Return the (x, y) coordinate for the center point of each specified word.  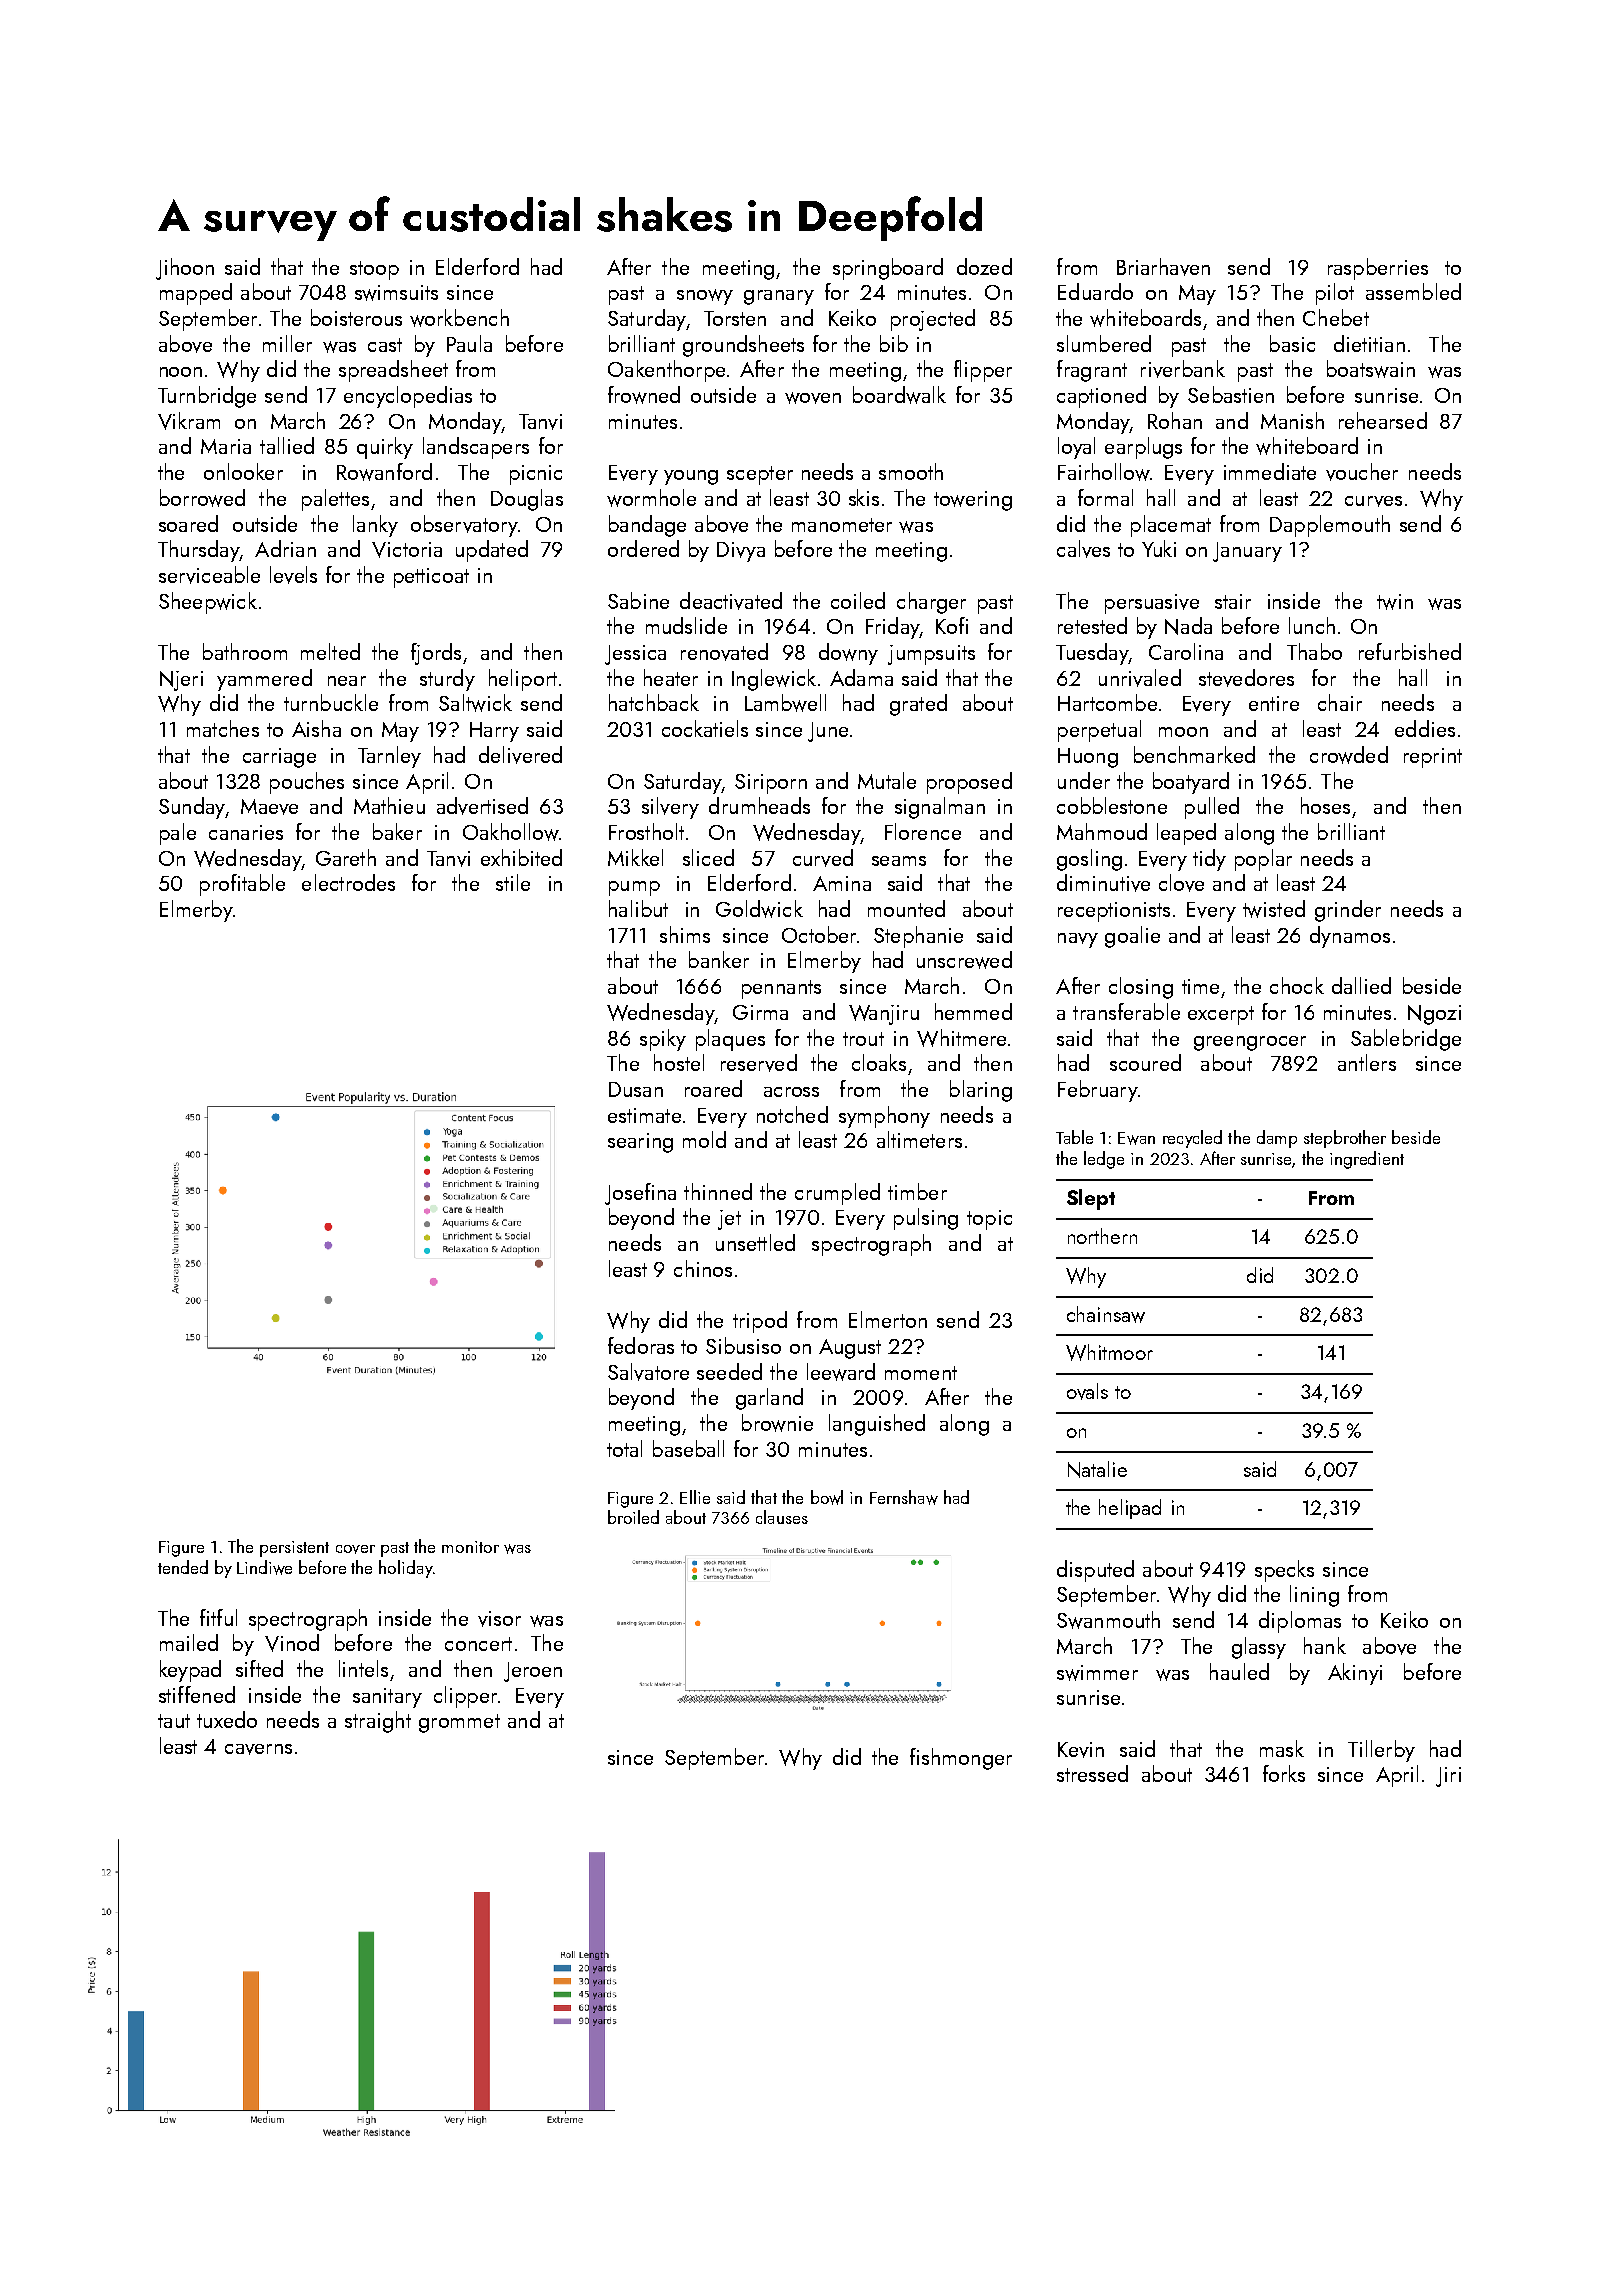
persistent (294, 1549)
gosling (1089, 860)
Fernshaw (904, 1497)
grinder (1348, 911)
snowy (705, 297)
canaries (246, 832)
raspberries (1378, 269)
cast (385, 345)
